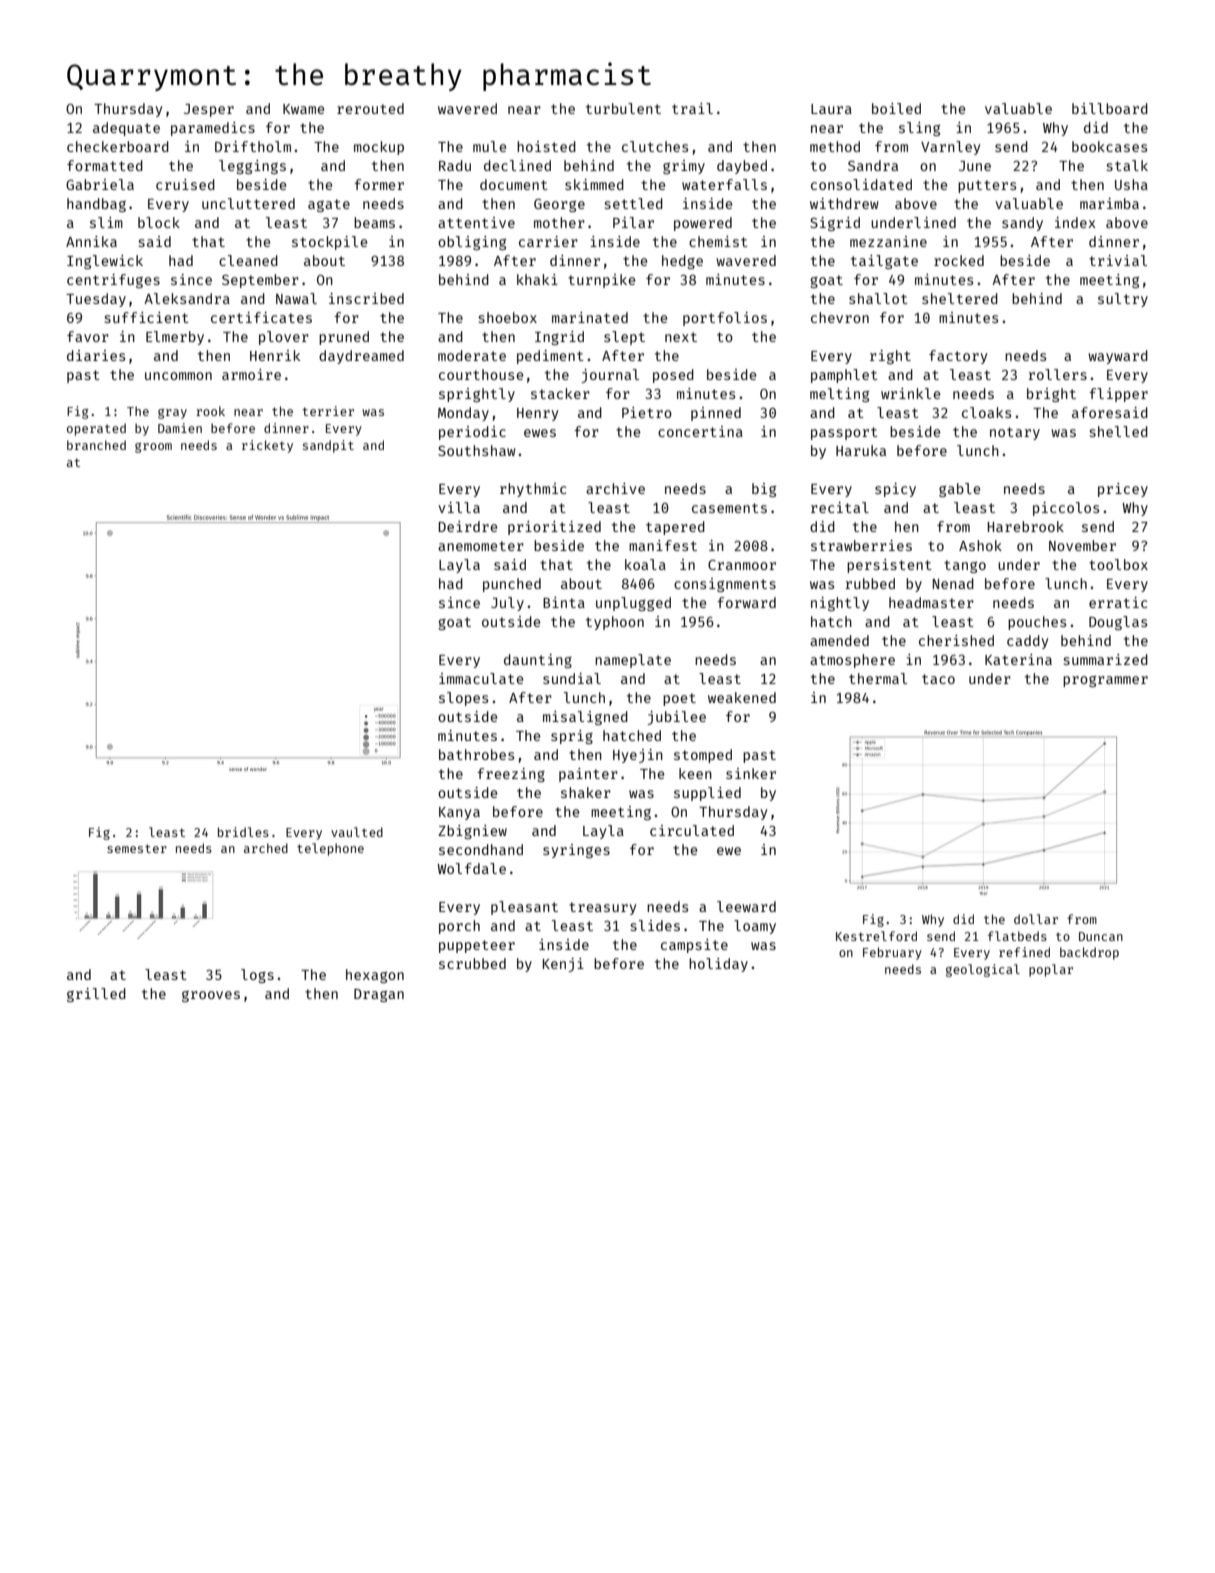  What do you see at coordinates (694, 946) in the image?
I see `campsite` at bounding box center [694, 946].
